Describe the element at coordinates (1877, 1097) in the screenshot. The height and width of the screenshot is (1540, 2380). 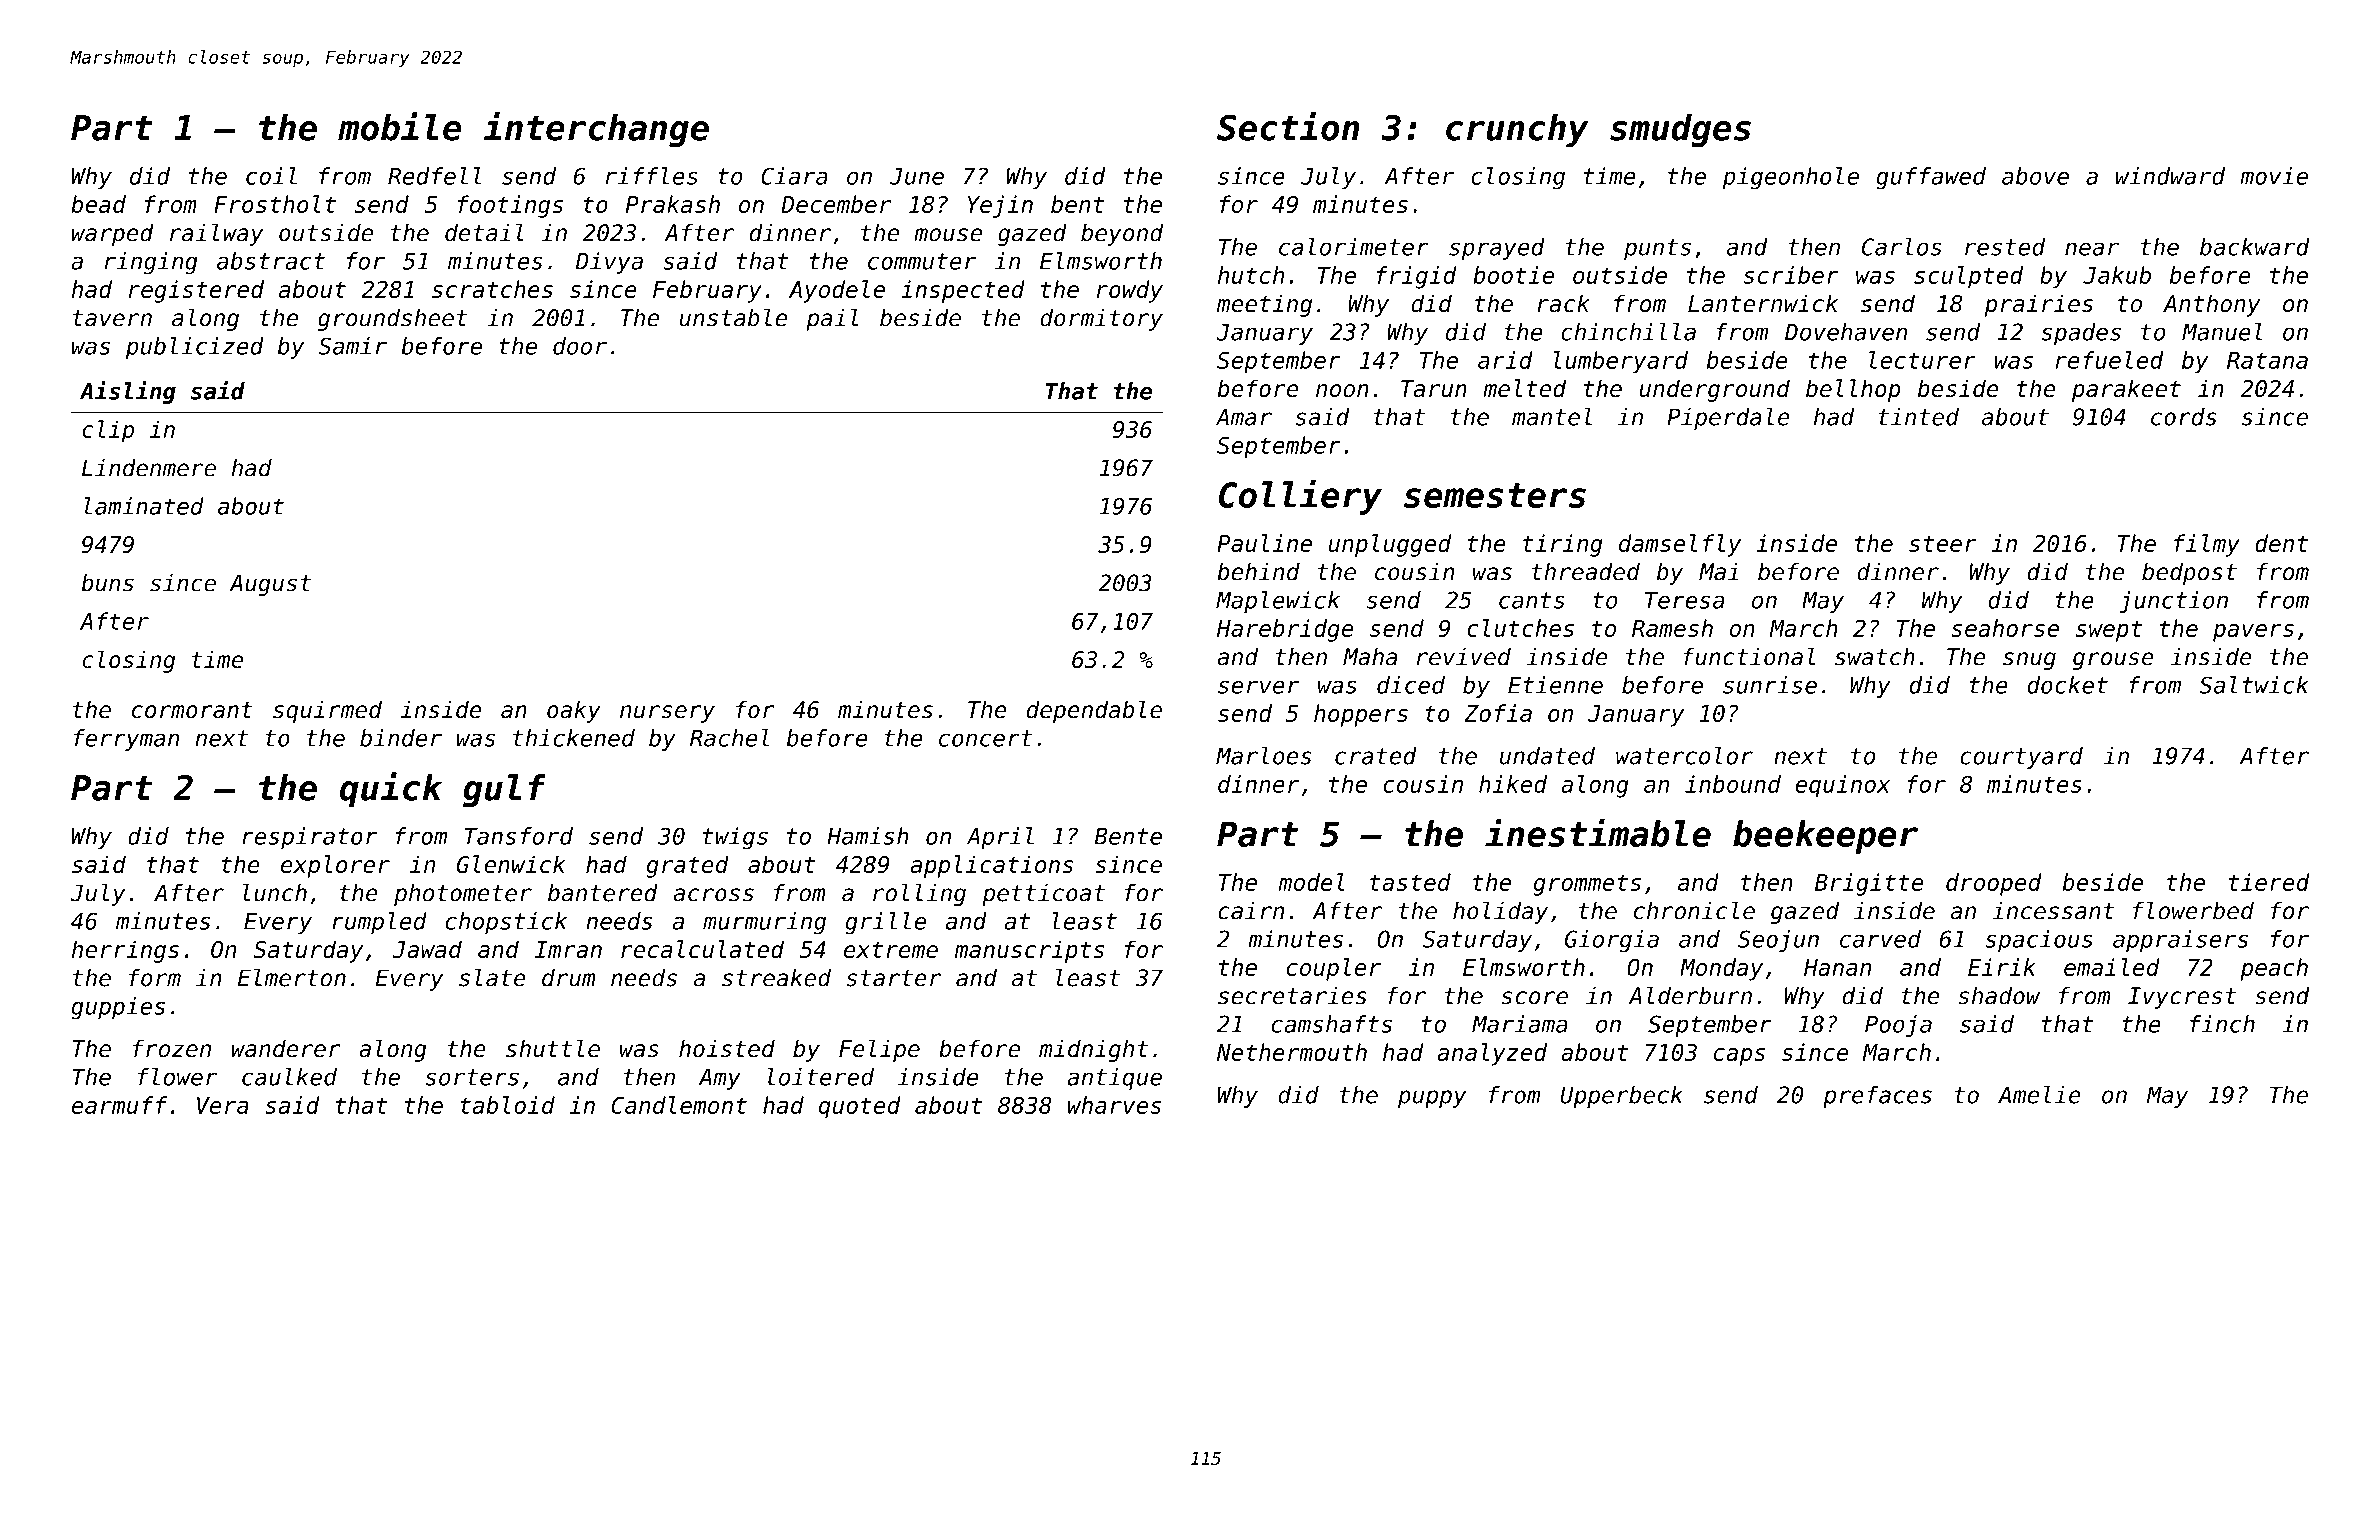
I see `prefaces` at that location.
